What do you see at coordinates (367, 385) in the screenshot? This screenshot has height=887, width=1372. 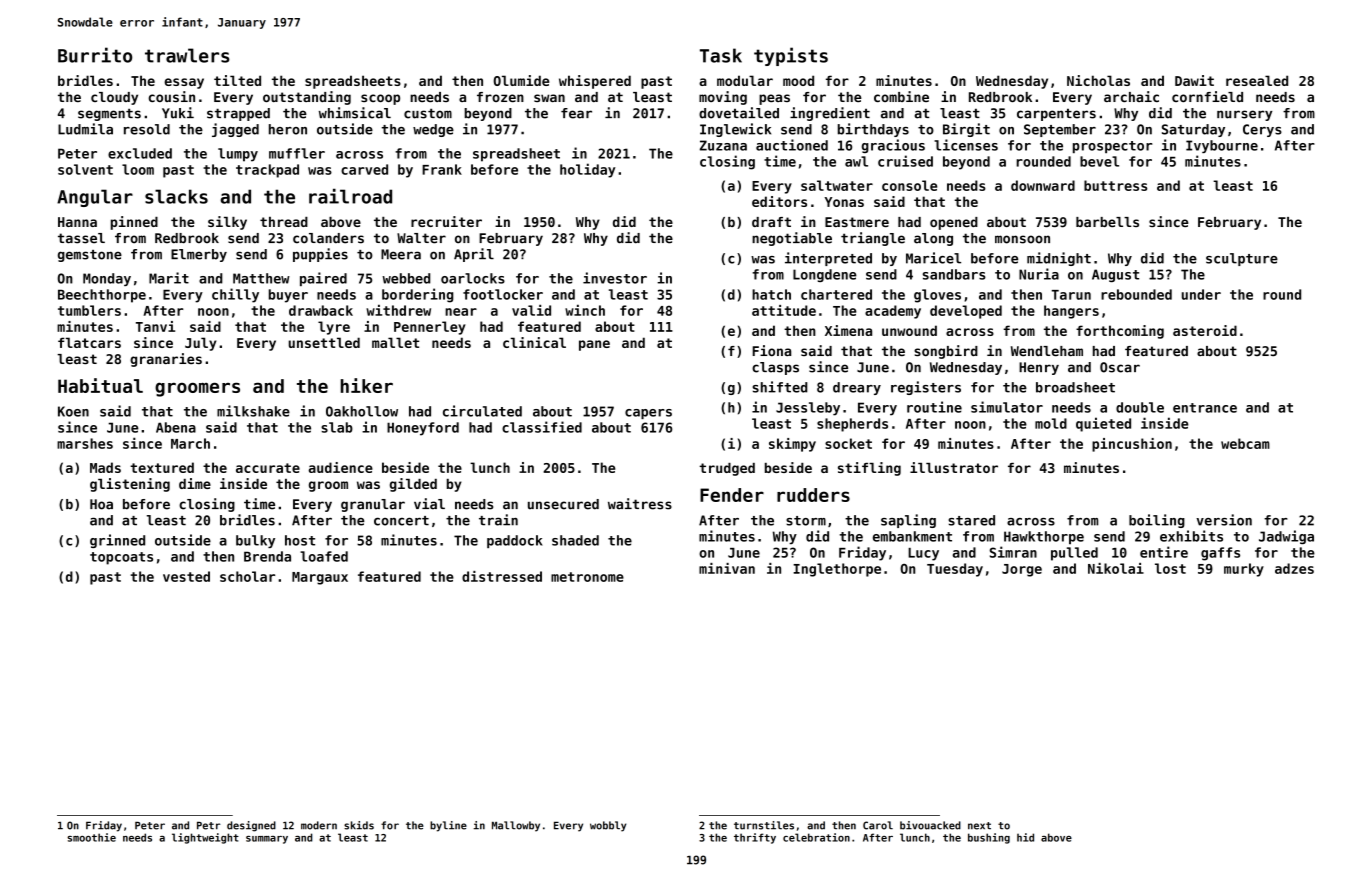 I see `hiker` at bounding box center [367, 385].
